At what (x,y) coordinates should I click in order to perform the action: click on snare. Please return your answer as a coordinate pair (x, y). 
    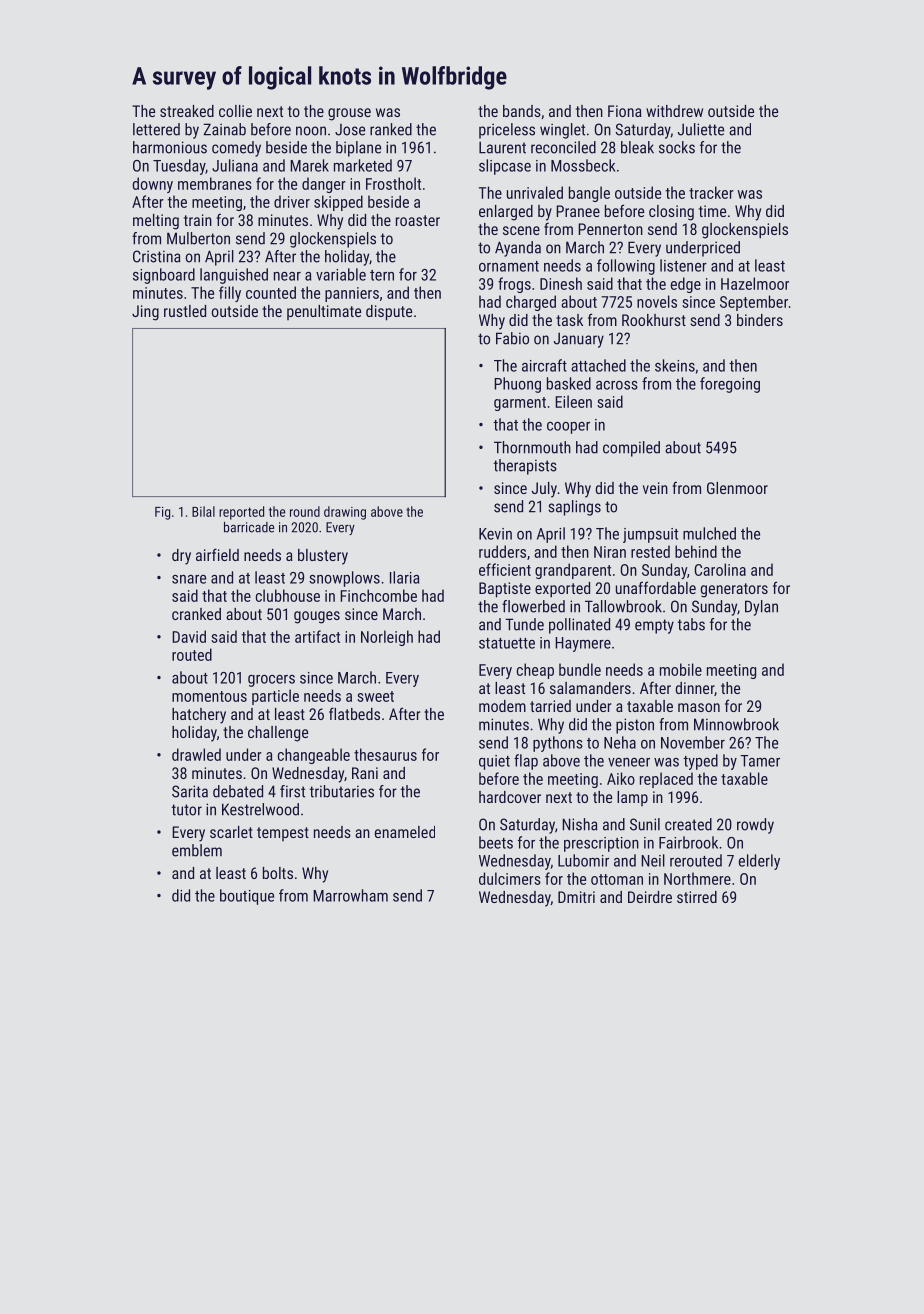
    Looking at the image, I should click on (189, 579).
